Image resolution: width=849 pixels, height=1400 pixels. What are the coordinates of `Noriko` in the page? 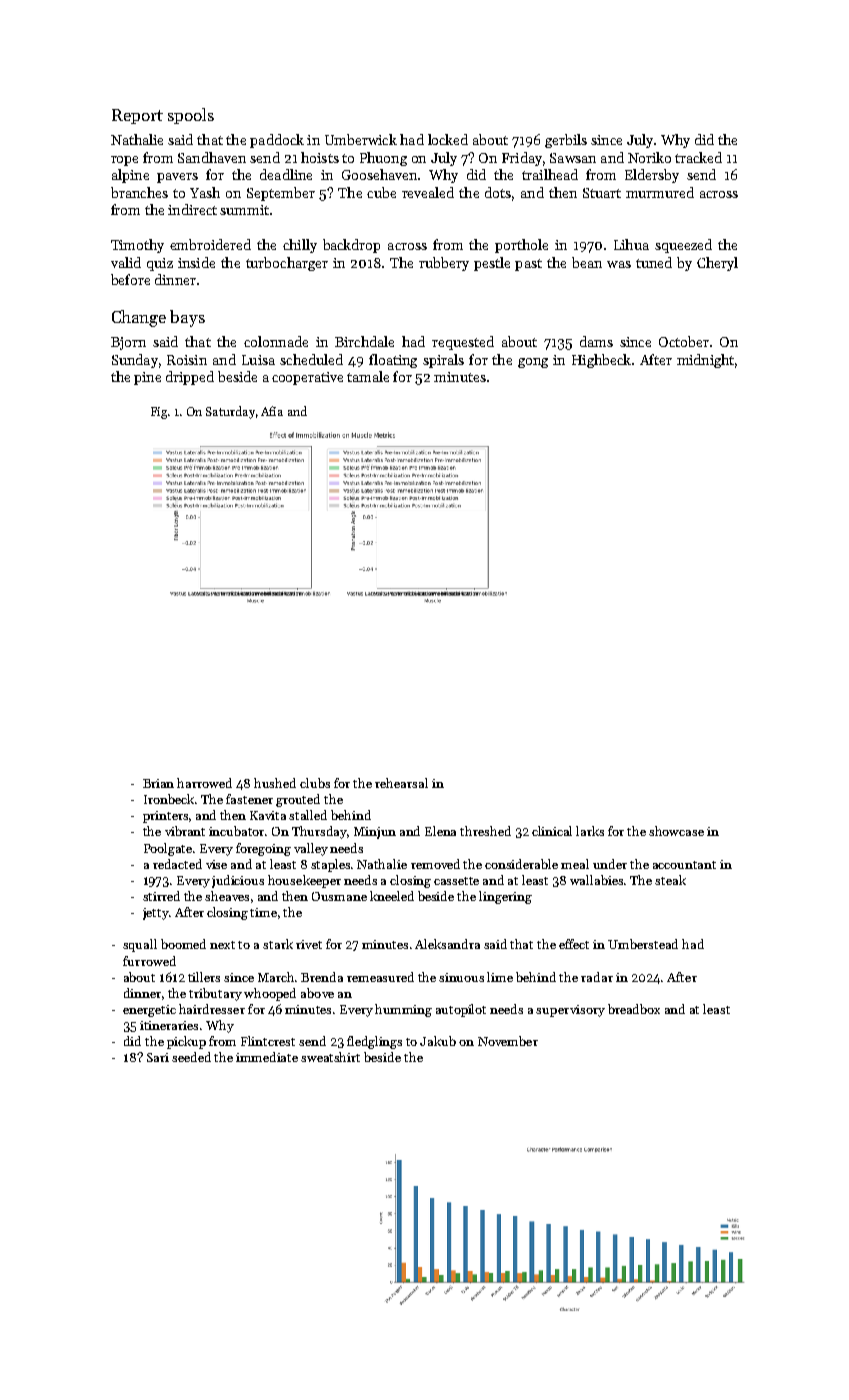 It's located at (649, 157).
